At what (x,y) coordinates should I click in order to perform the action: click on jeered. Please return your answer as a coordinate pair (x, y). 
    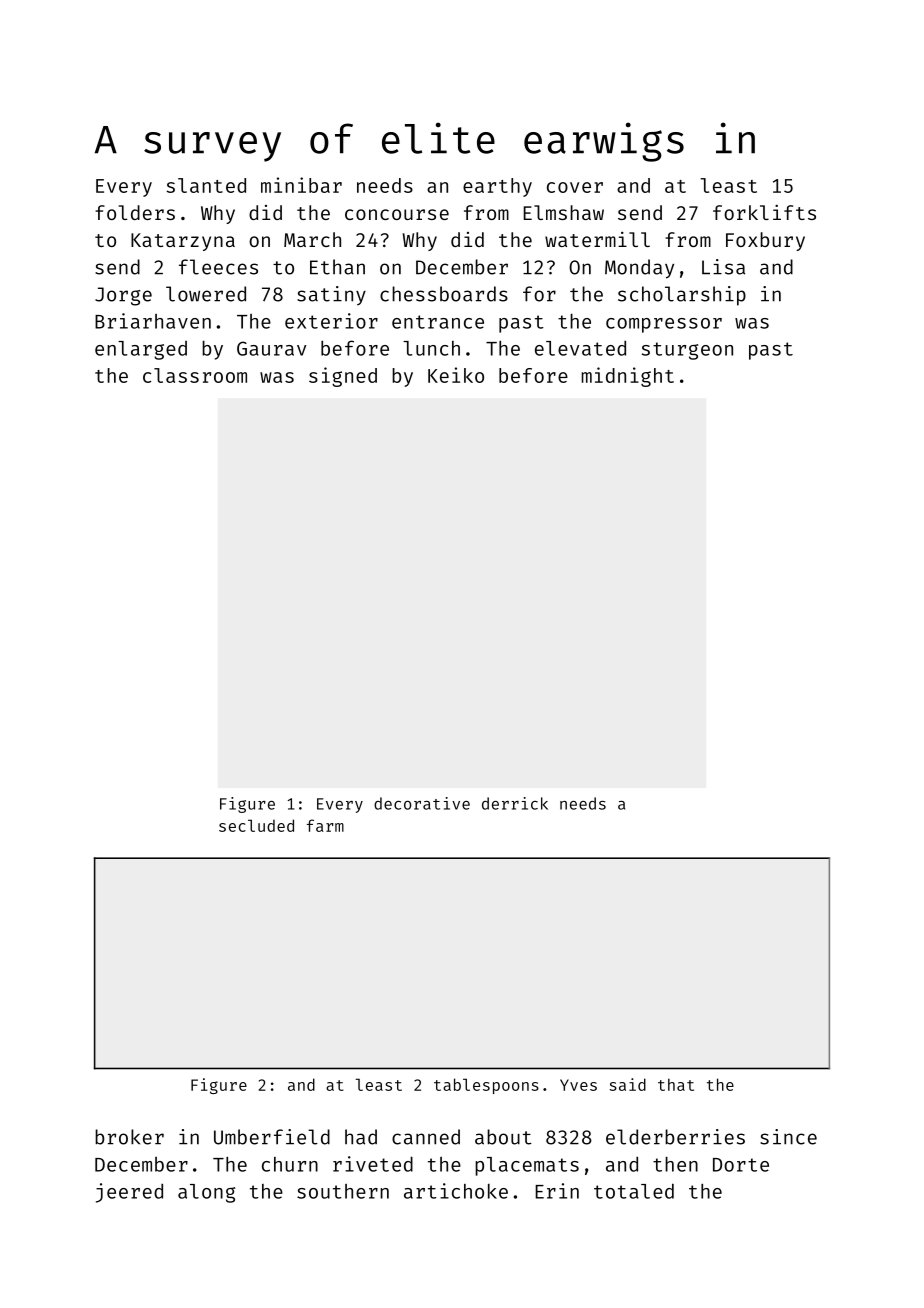
    Looking at the image, I should click on (129, 1193).
